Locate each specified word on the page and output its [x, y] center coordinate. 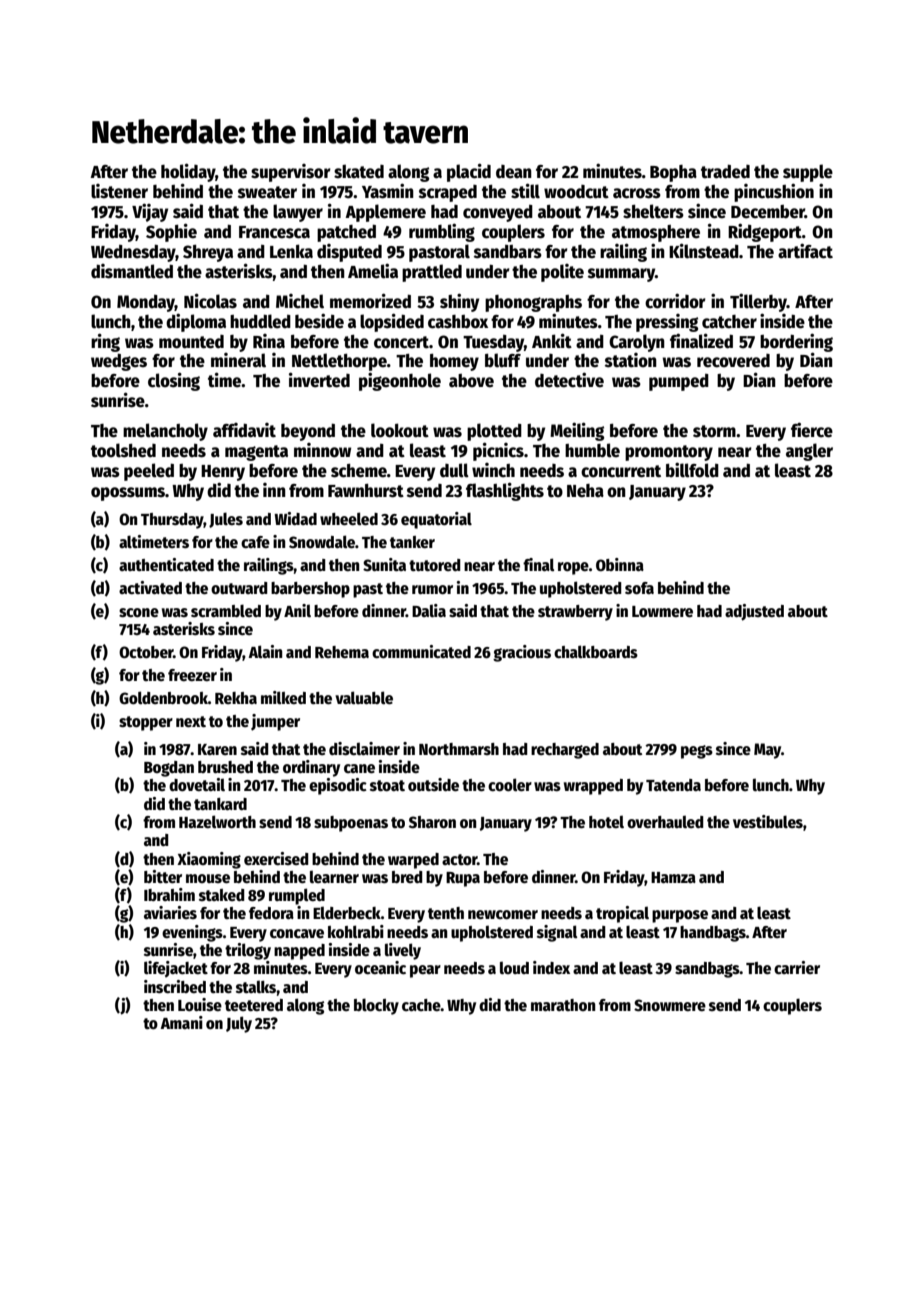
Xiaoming [209, 860]
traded [725, 172]
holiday [188, 172]
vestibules [768, 821]
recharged [565, 751]
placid [469, 172]
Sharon [432, 822]
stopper [146, 723]
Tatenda [673, 785]
